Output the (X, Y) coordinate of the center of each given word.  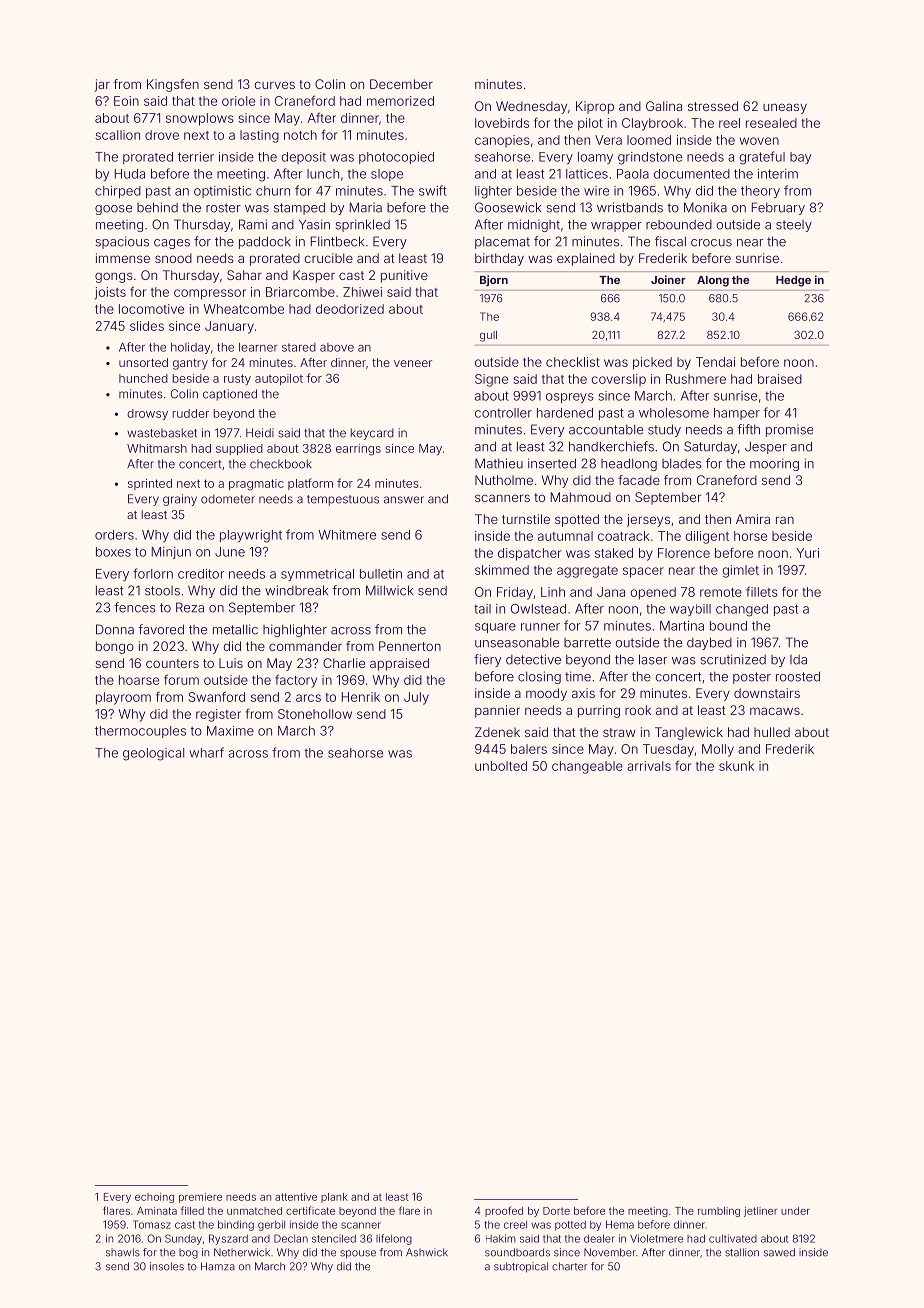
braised (780, 379)
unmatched (254, 1211)
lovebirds (502, 123)
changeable (587, 767)
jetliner (760, 1212)
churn (273, 191)
